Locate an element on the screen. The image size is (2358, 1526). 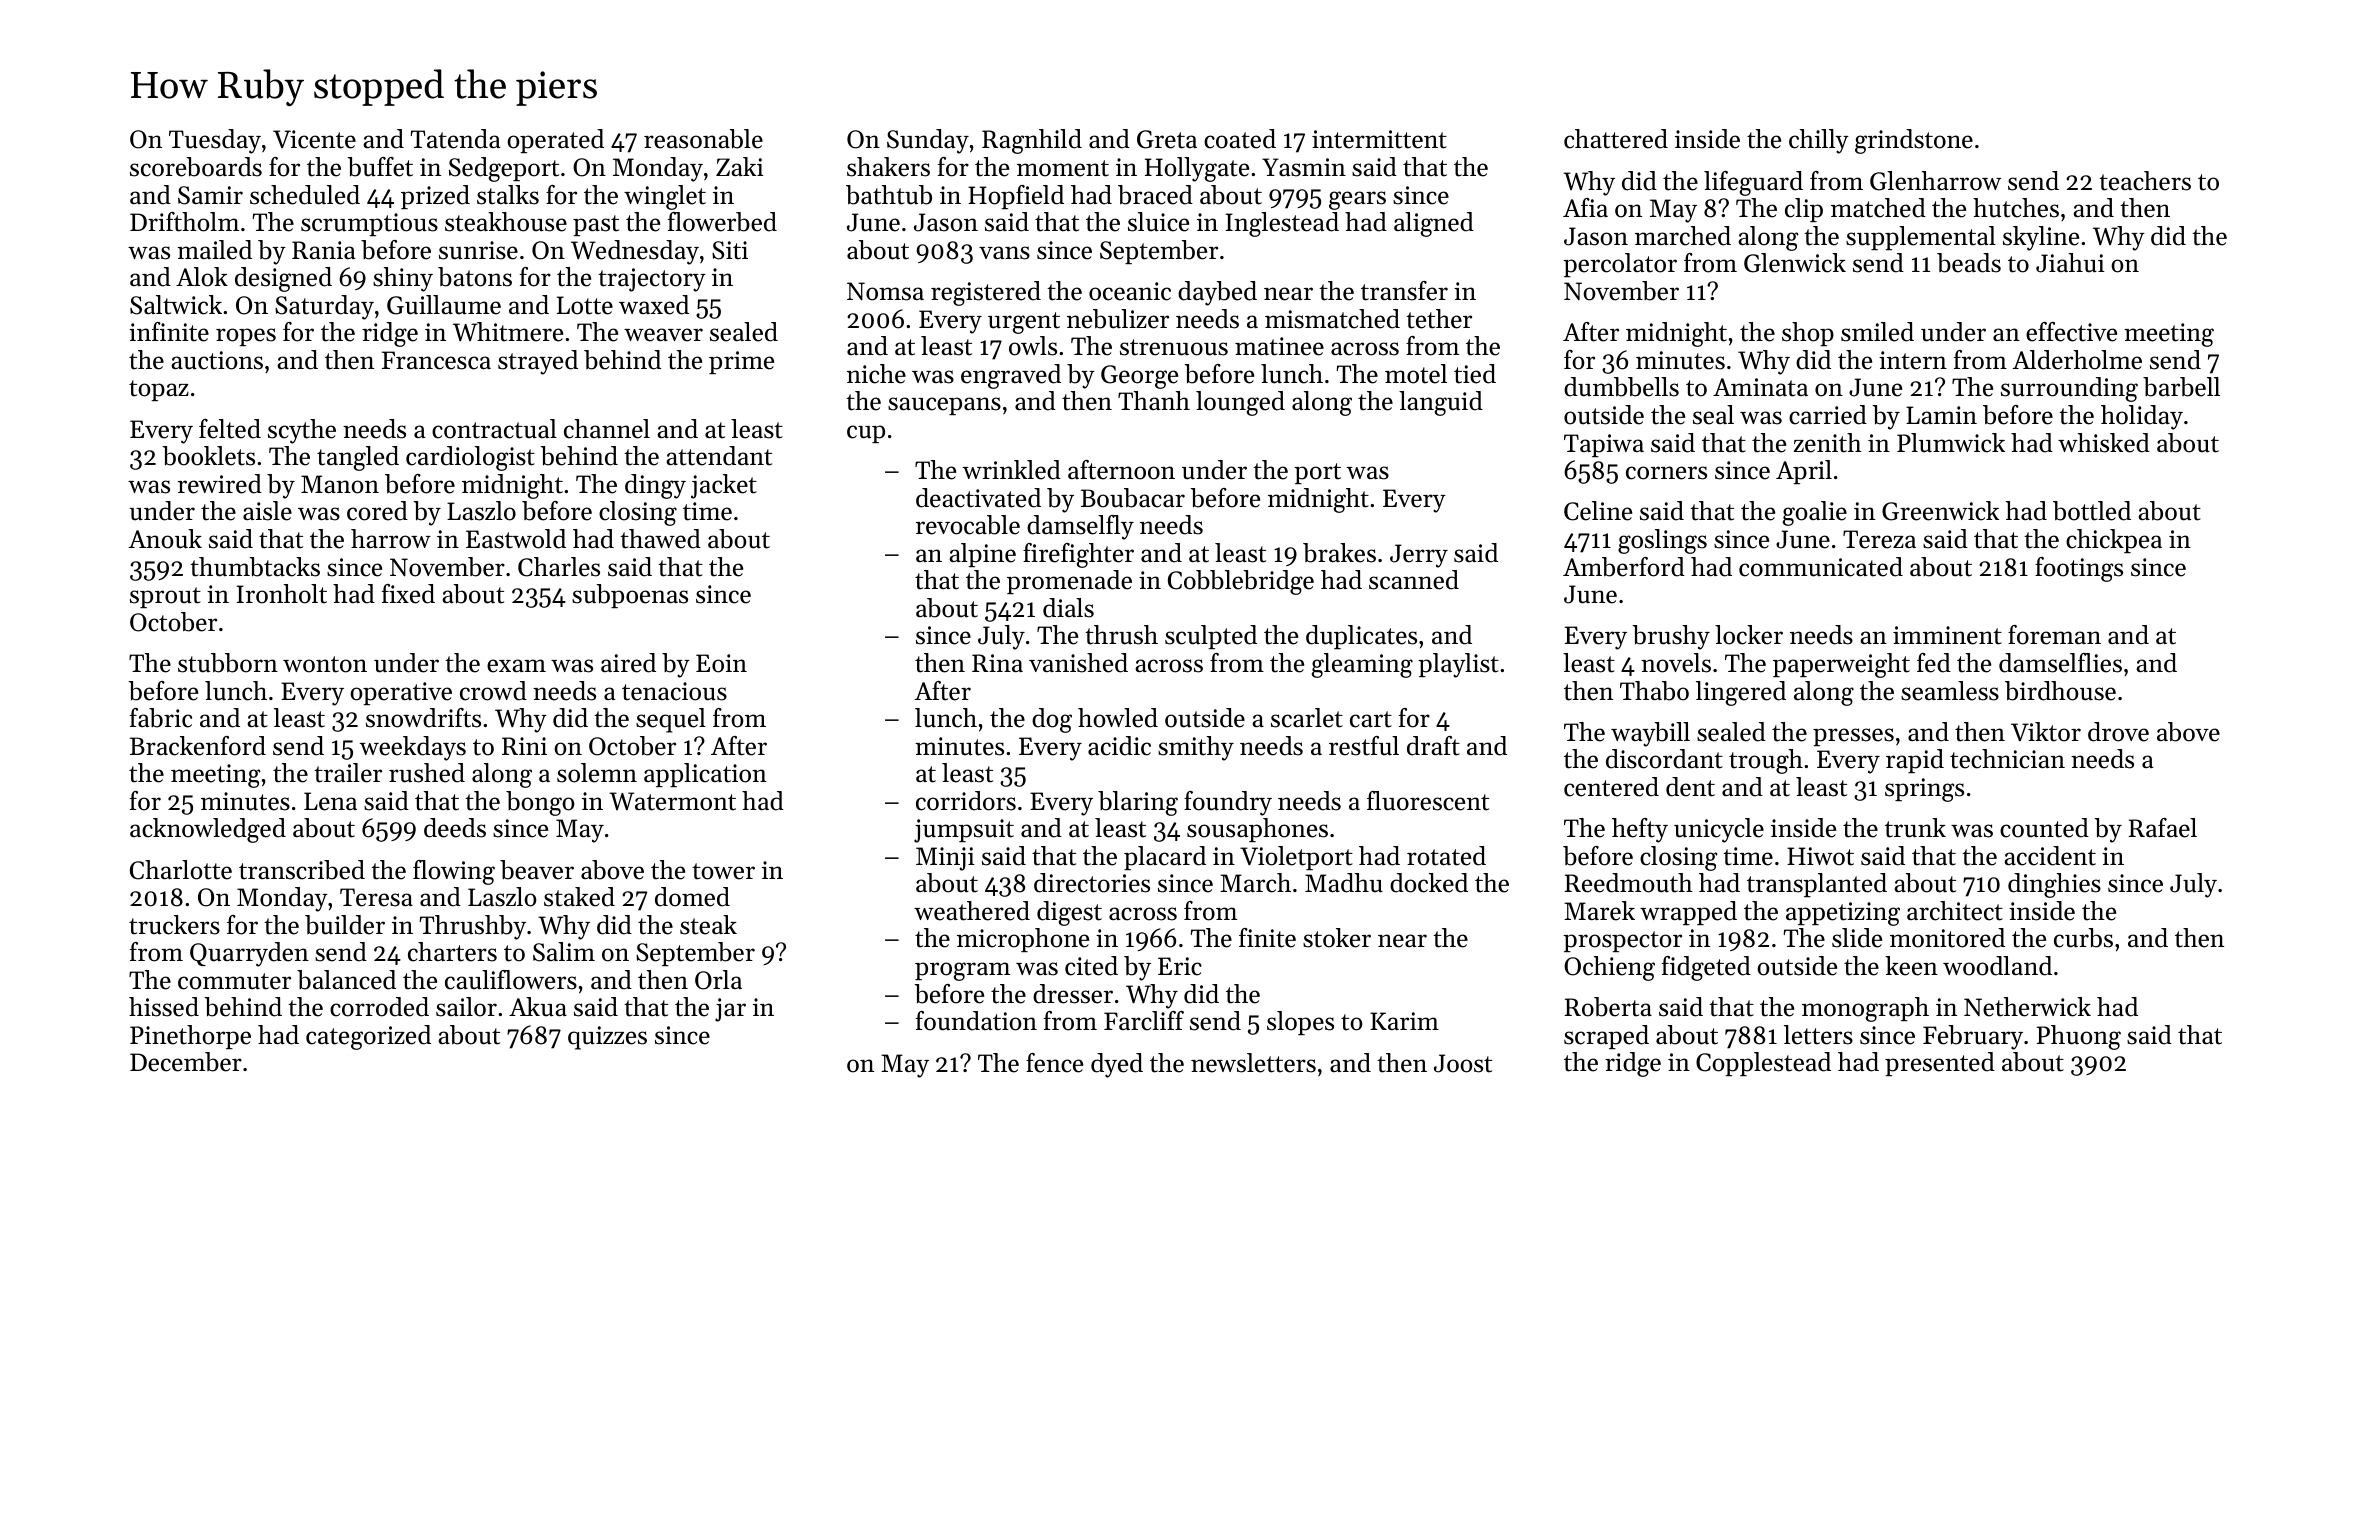
Manon is located at coordinates (340, 484).
